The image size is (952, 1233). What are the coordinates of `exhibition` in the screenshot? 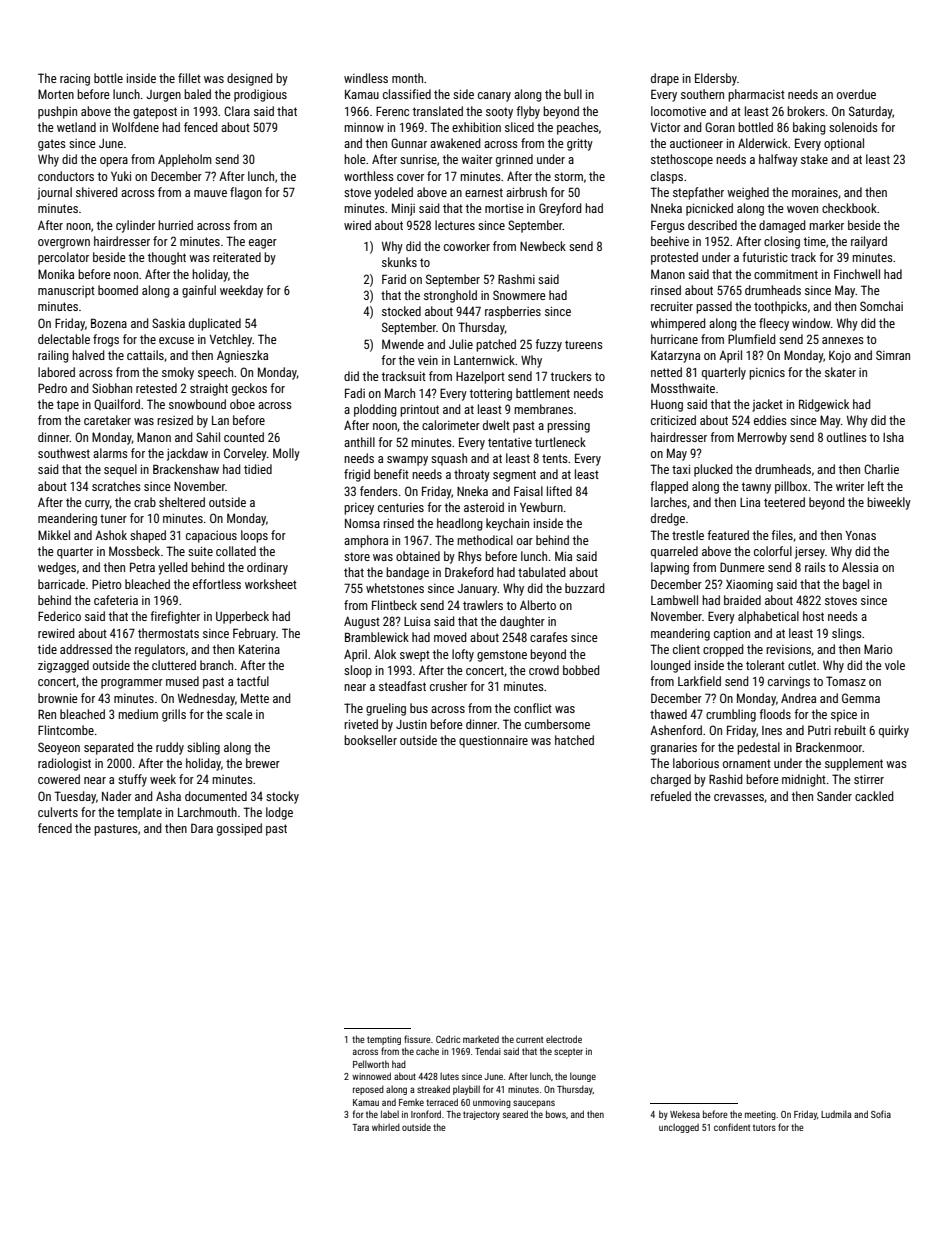 It's located at (476, 127).
